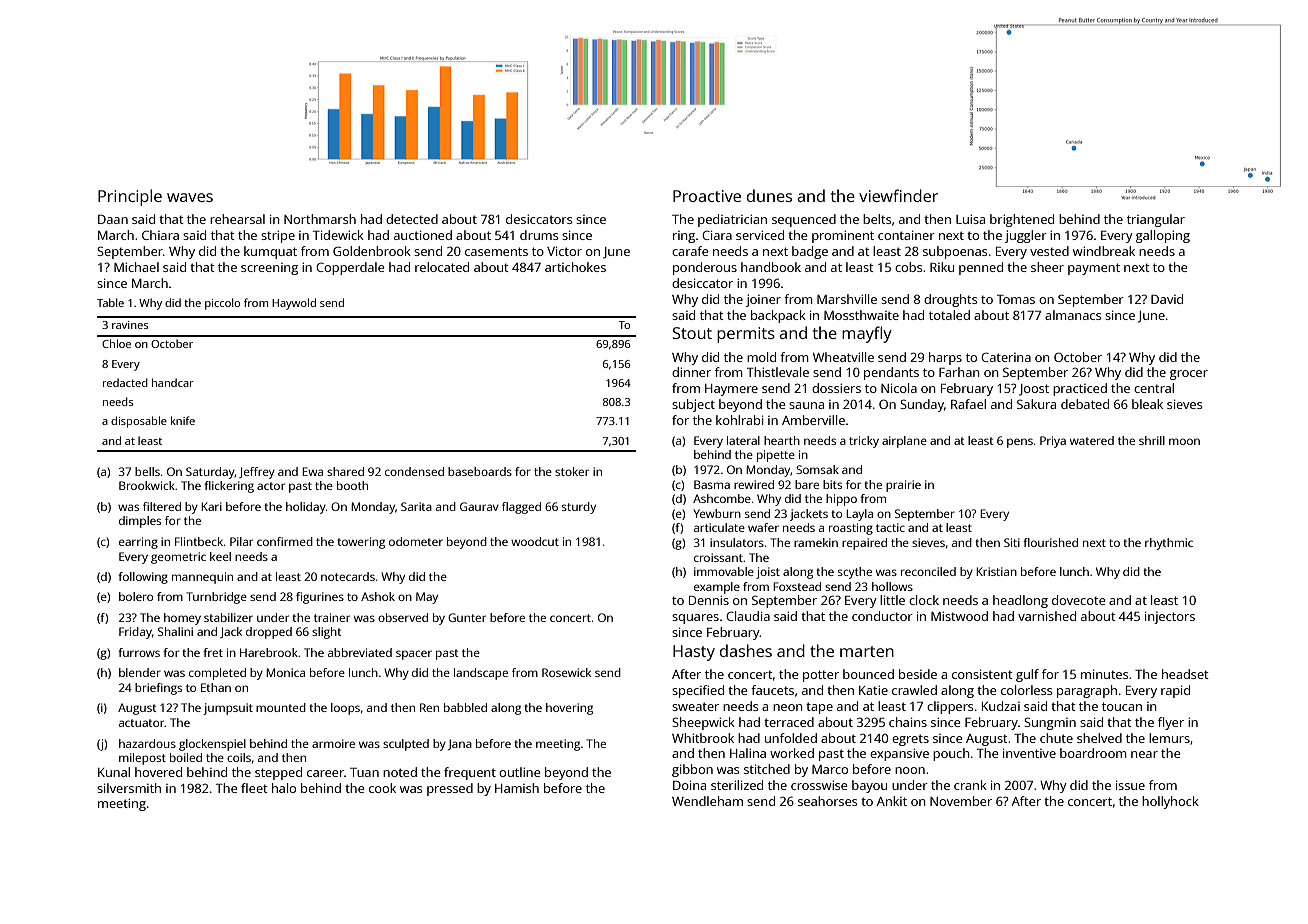  What do you see at coordinates (712, 484) in the page?
I see `Basma` at bounding box center [712, 484].
